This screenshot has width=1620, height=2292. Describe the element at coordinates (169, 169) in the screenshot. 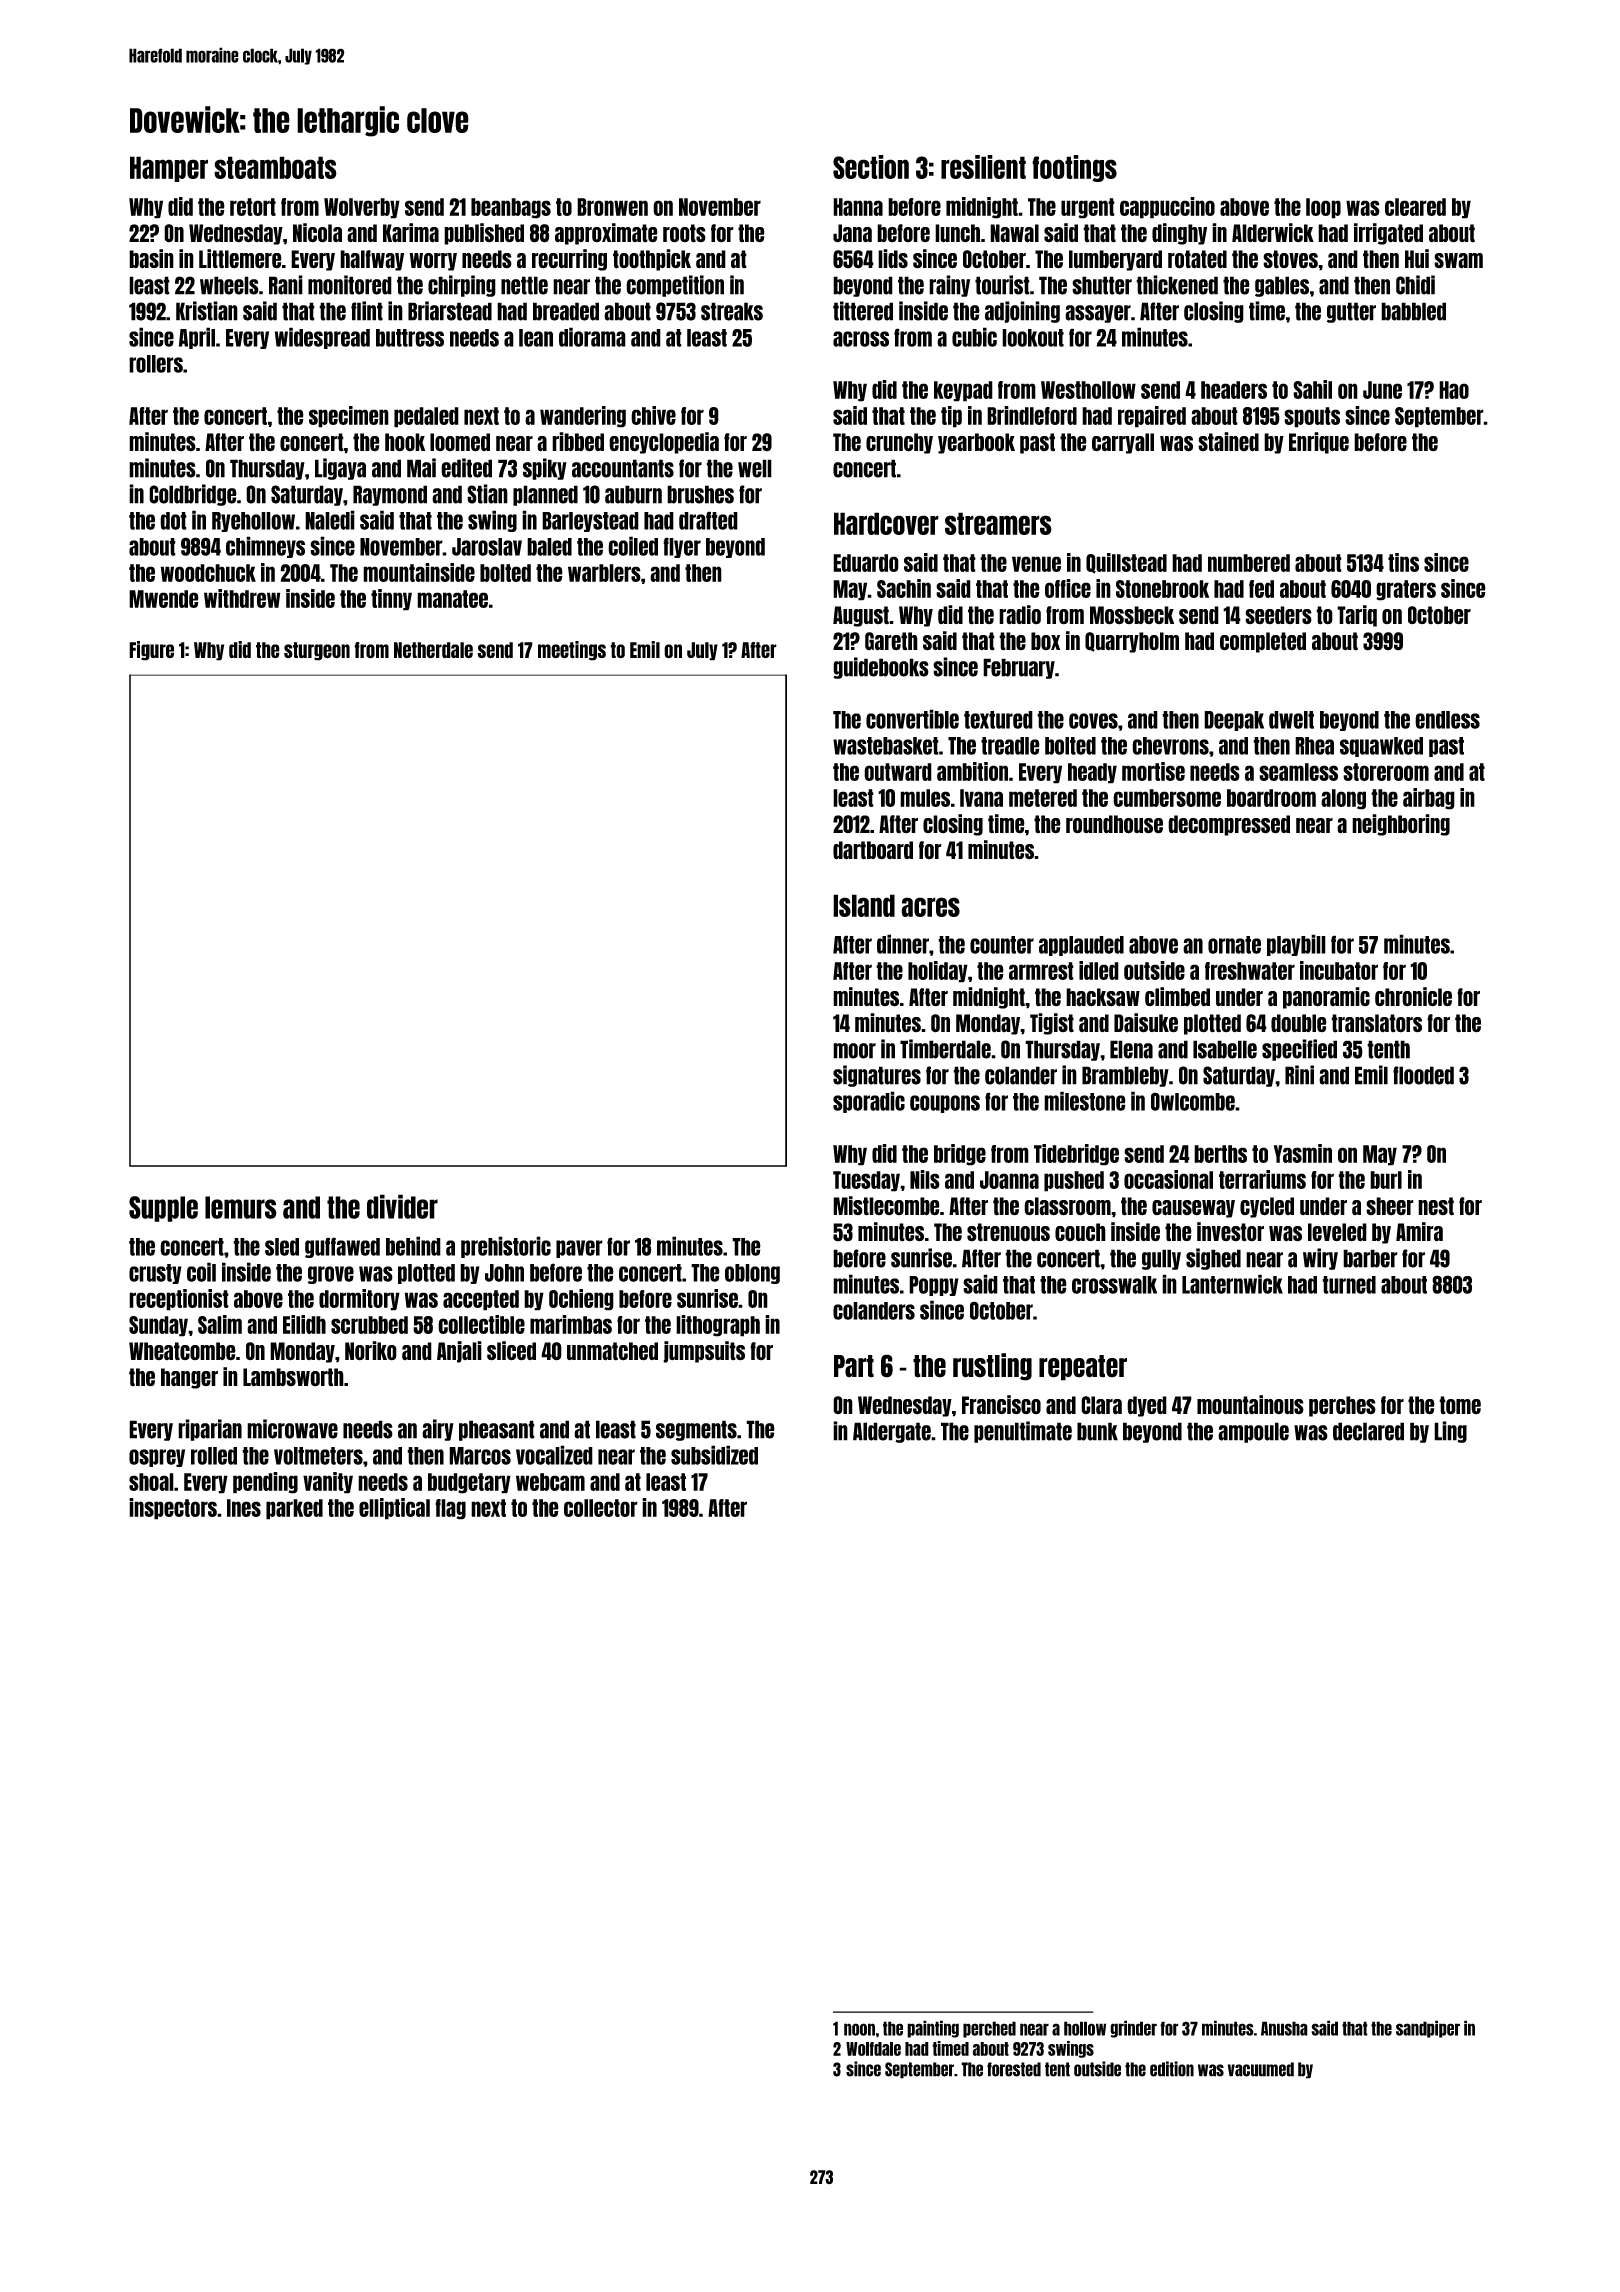

I see `Hamper` at that location.
